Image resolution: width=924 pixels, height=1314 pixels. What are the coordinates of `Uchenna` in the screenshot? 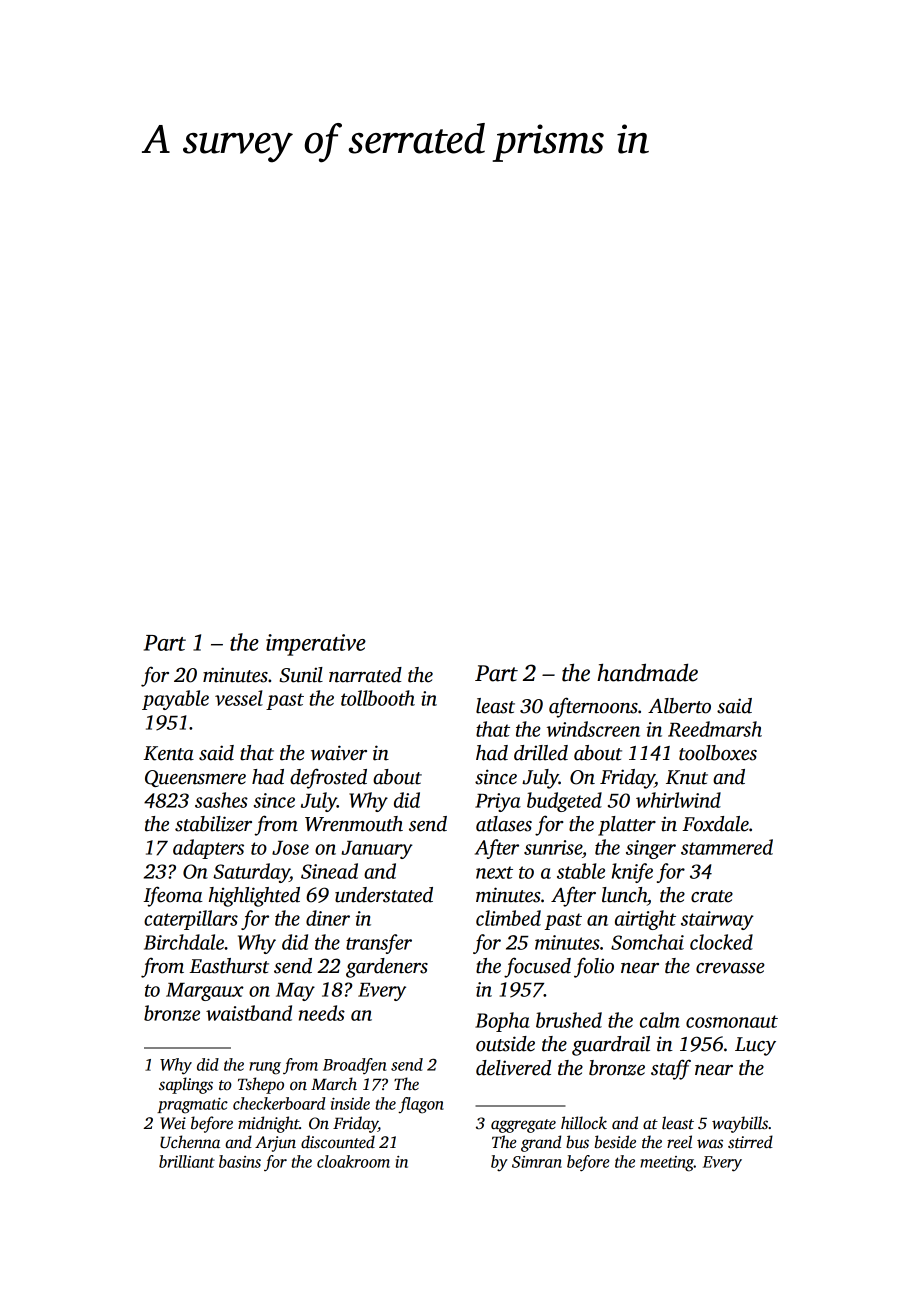 It's located at (190, 1142).
